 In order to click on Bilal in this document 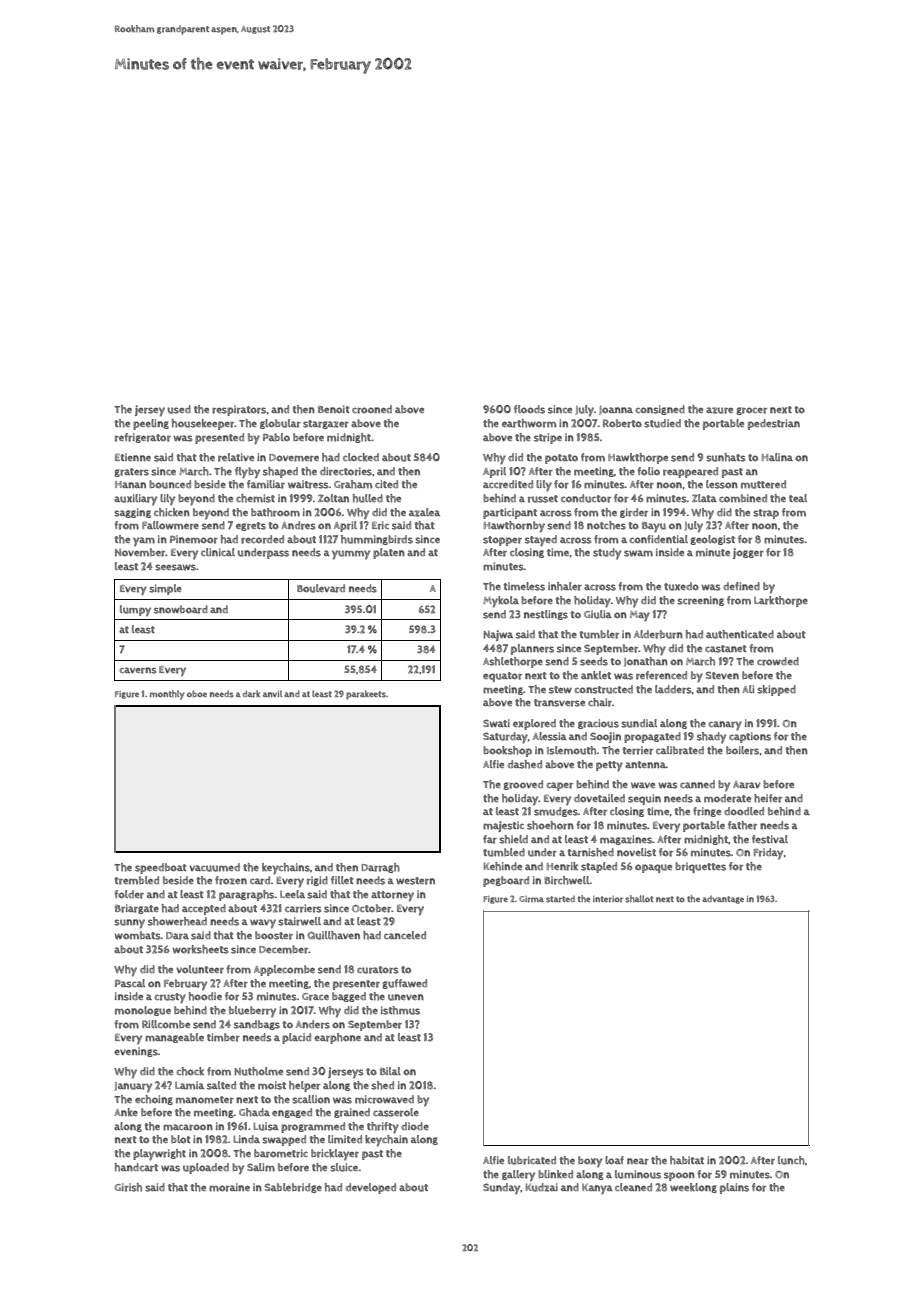, I will do `click(390, 1071)`.
